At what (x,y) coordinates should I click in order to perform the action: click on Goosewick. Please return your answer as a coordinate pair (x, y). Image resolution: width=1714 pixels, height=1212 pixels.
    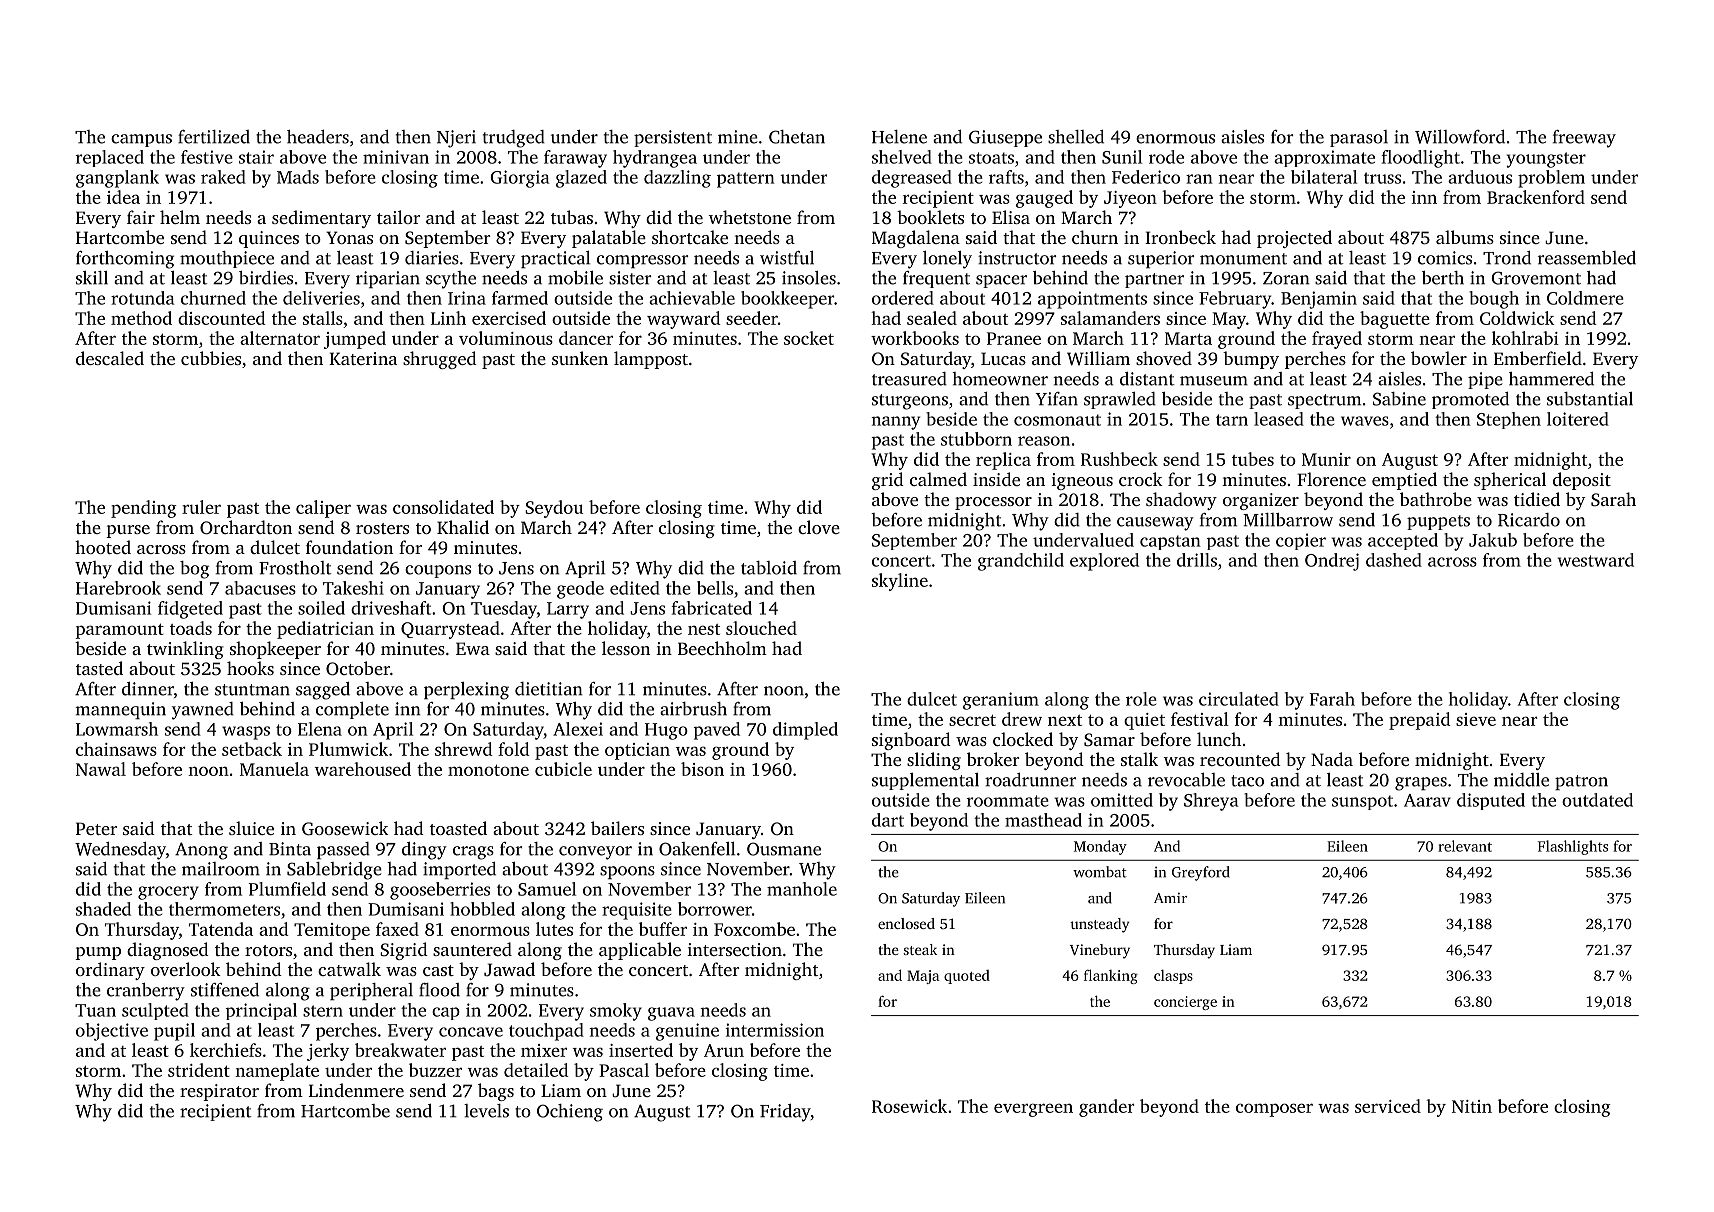
    Looking at the image, I should click on (345, 828).
